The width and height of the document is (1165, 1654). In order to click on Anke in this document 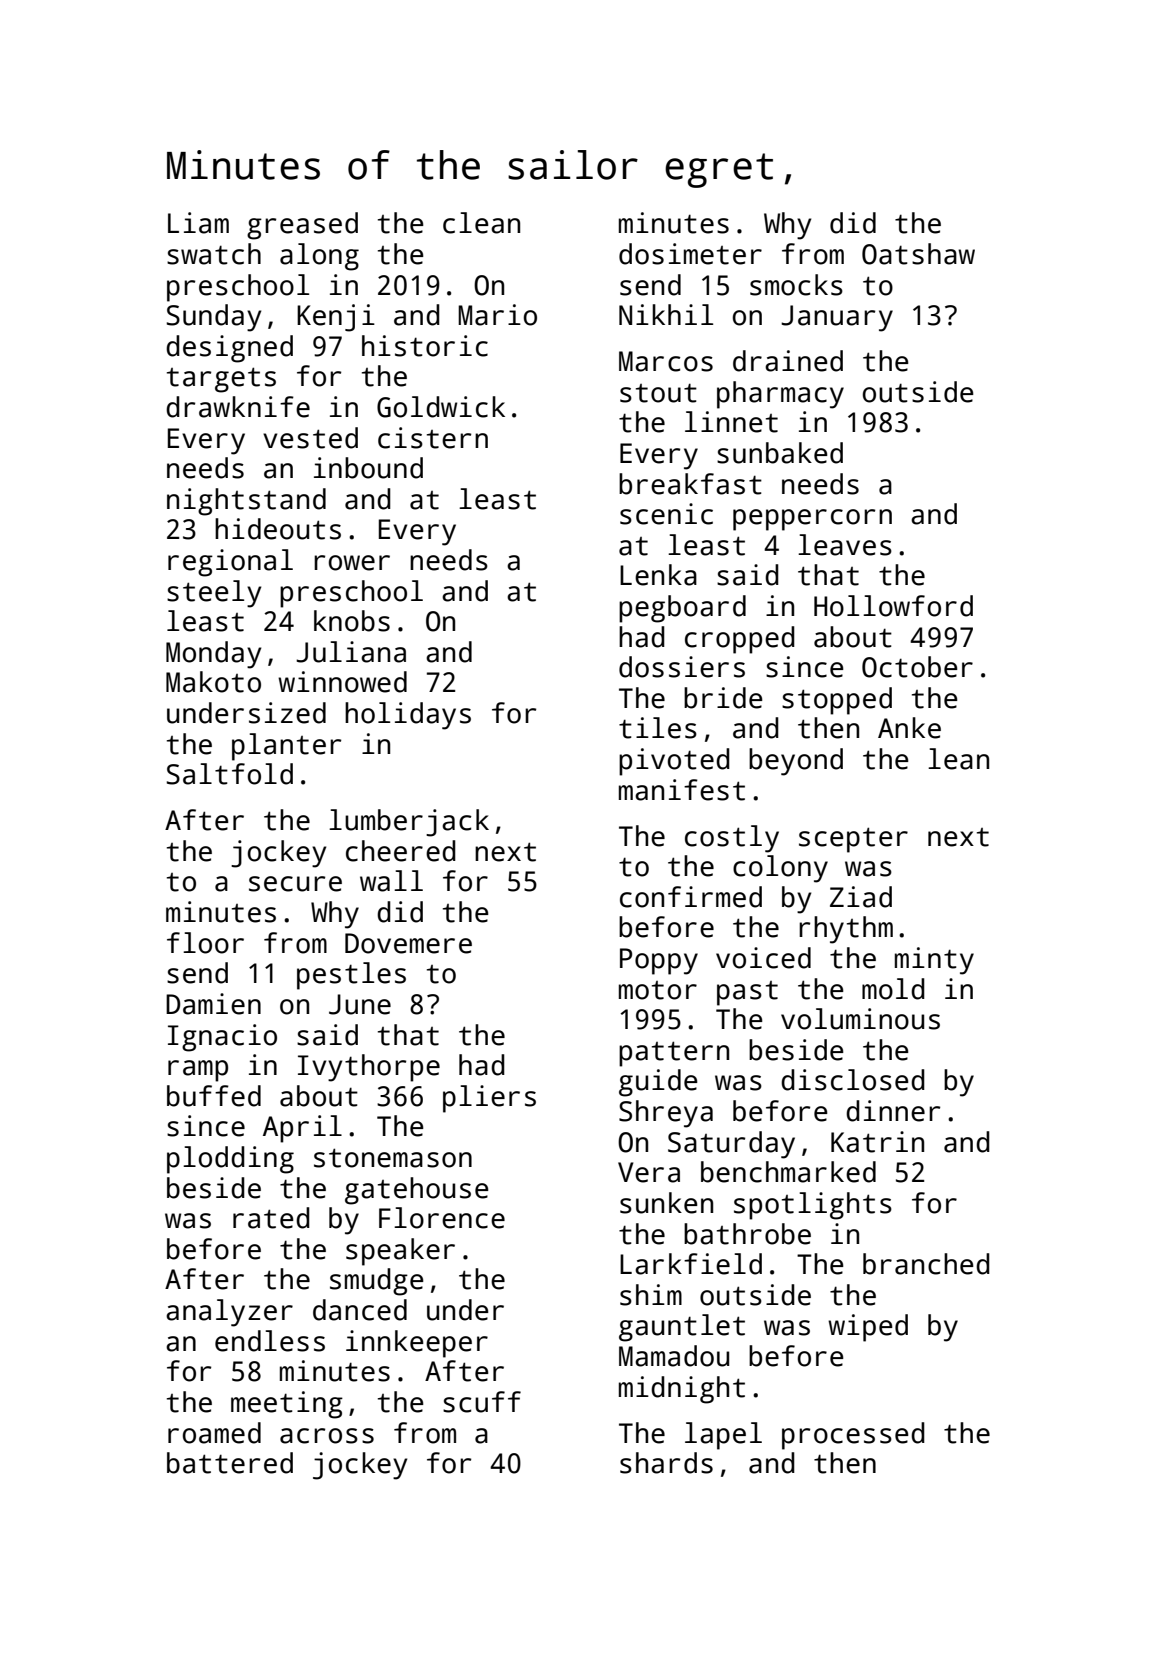, I will do `click(909, 728)`.
